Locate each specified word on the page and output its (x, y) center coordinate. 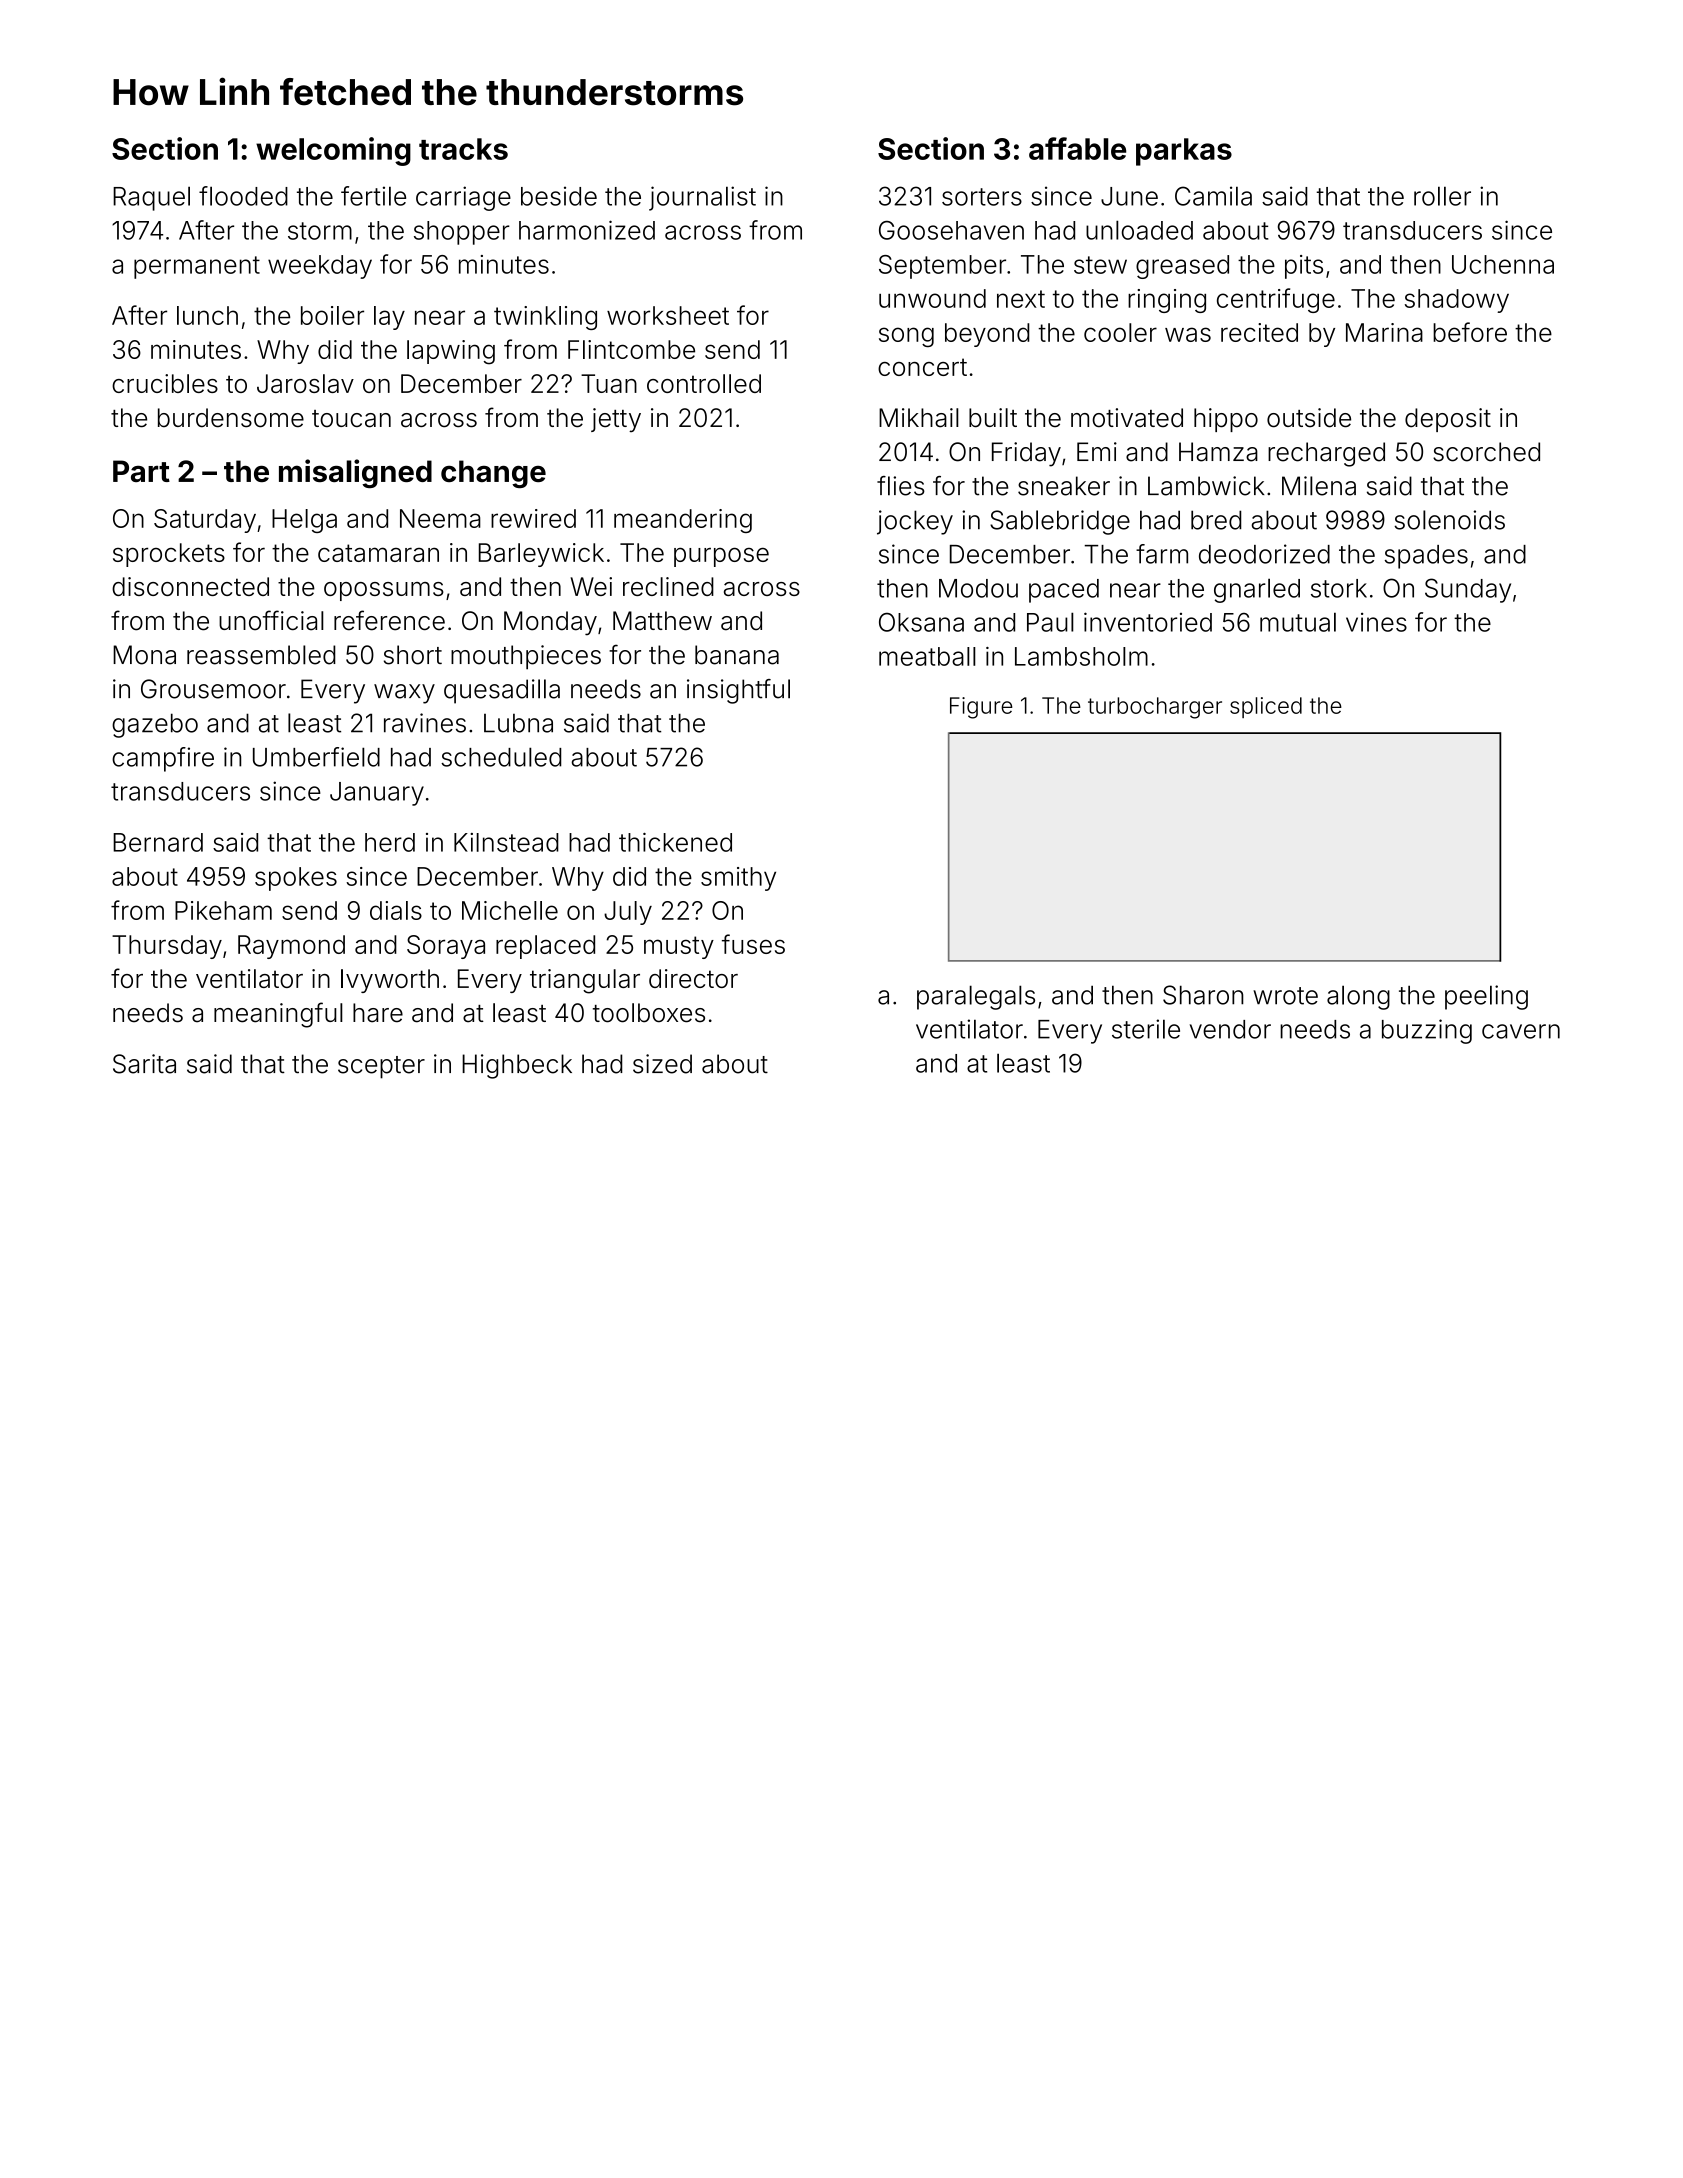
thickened (675, 842)
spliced (1266, 707)
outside (1309, 418)
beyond (987, 335)
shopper (462, 233)
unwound (932, 298)
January (377, 794)
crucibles (165, 383)
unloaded (1139, 230)
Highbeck (517, 1066)
